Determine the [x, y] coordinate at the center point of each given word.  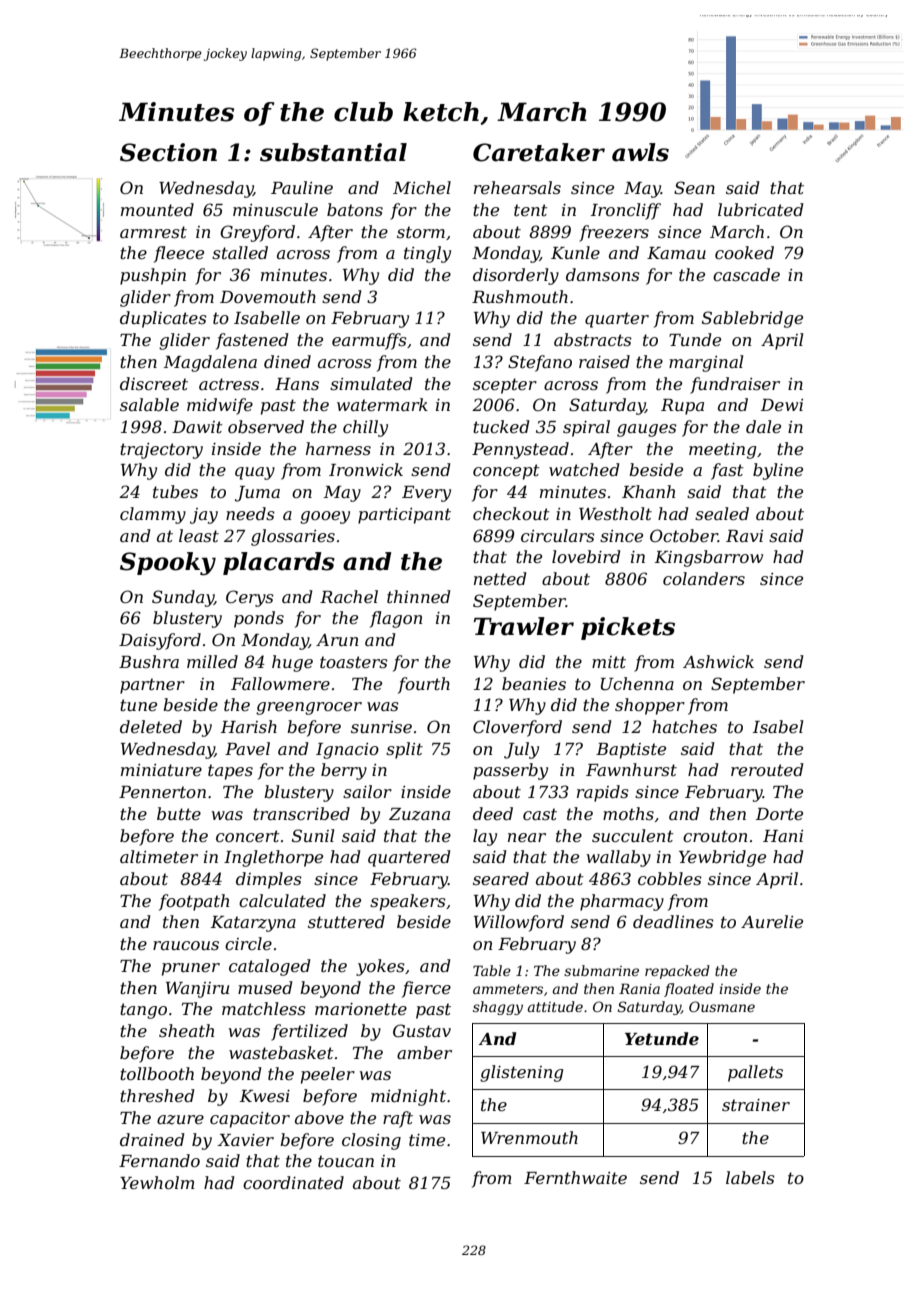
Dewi [782, 405]
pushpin [153, 276]
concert [248, 836]
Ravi [744, 536]
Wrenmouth [529, 1137]
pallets [755, 1073]
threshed [157, 1095]
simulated [371, 383]
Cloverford [517, 728]
